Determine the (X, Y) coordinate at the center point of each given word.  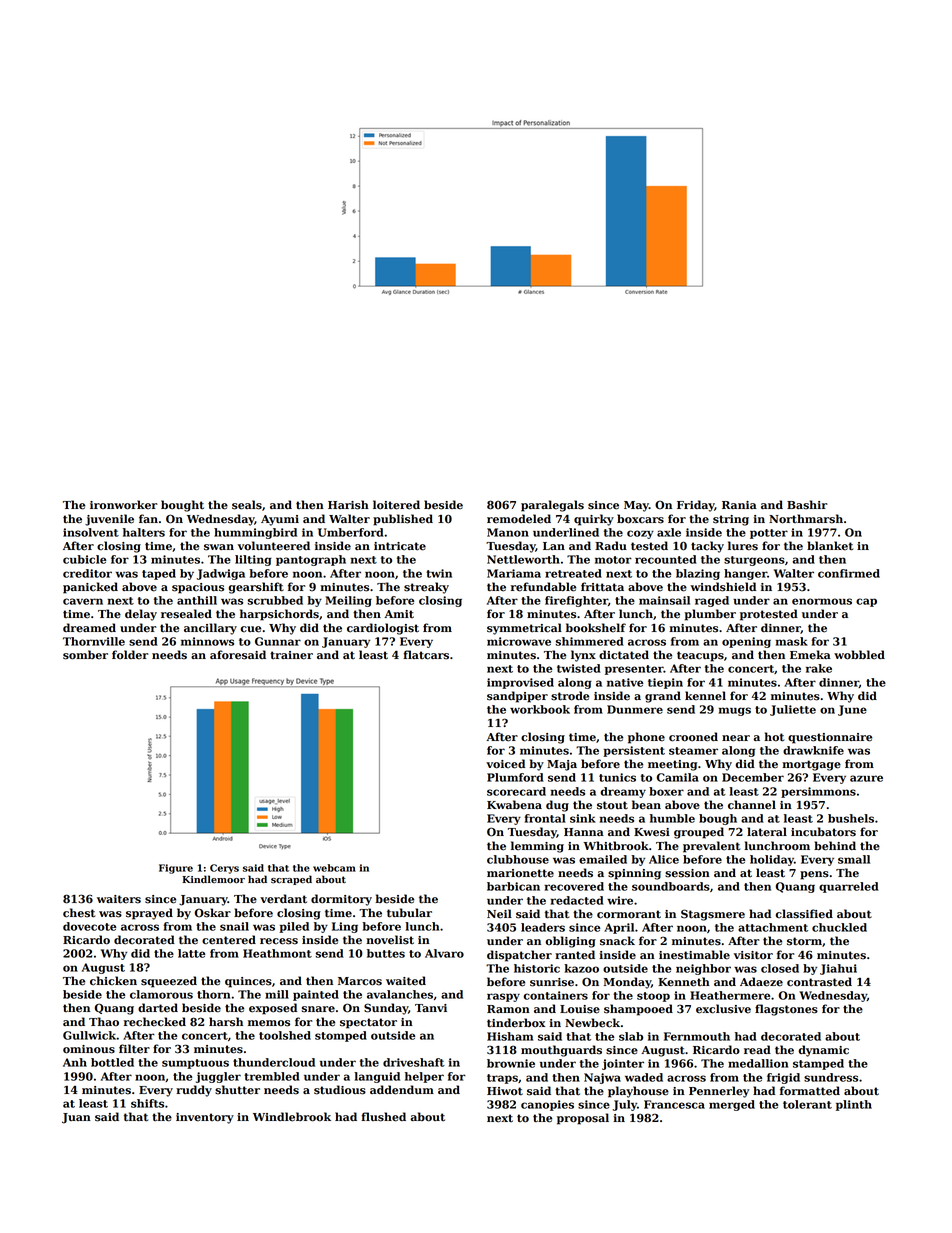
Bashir (807, 505)
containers (555, 995)
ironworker (124, 505)
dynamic (824, 1051)
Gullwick (90, 1035)
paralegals (552, 506)
